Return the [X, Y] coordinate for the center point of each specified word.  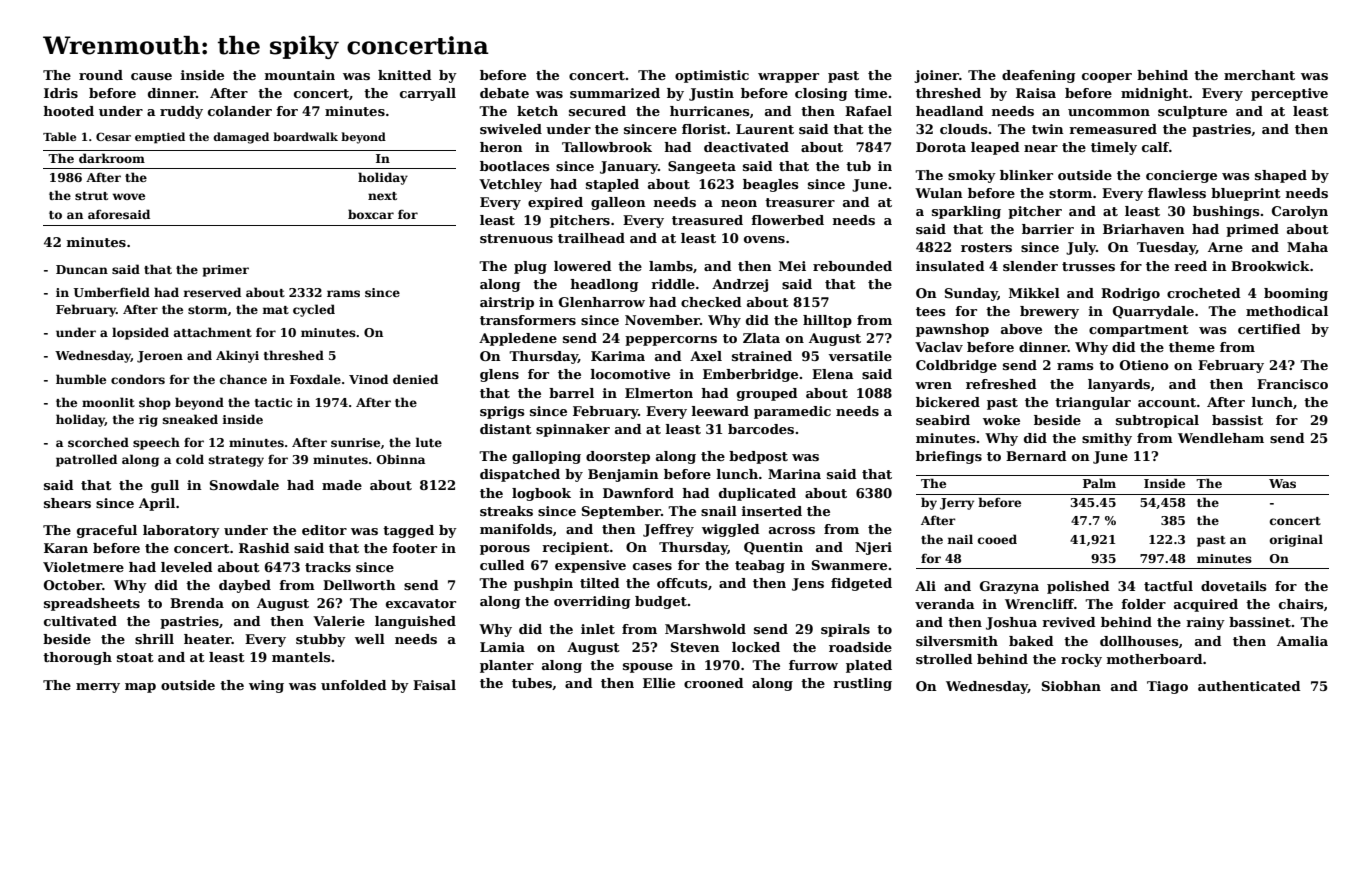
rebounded [852, 266]
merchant [1259, 75]
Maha [1307, 247]
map [140, 688]
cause [151, 76]
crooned [714, 683]
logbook [541, 494]
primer [226, 271]
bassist [1237, 420]
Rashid [264, 548]
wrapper [788, 78]
